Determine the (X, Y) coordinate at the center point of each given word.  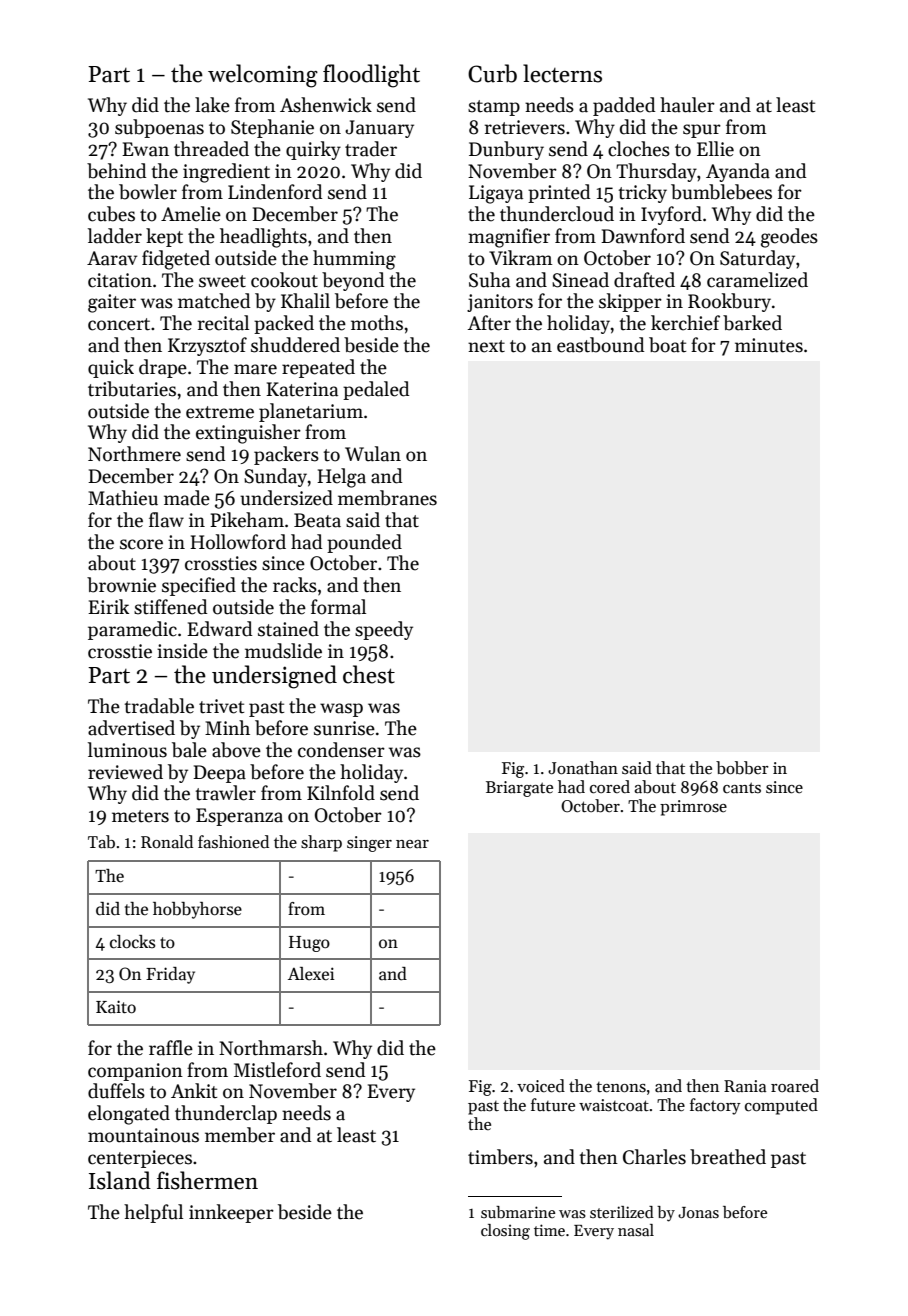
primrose (693, 808)
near (412, 844)
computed (781, 1106)
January (379, 129)
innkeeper (231, 1213)
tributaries (132, 389)
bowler (148, 192)
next (486, 346)
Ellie (715, 149)
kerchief (685, 323)
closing (505, 1232)
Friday (170, 975)
